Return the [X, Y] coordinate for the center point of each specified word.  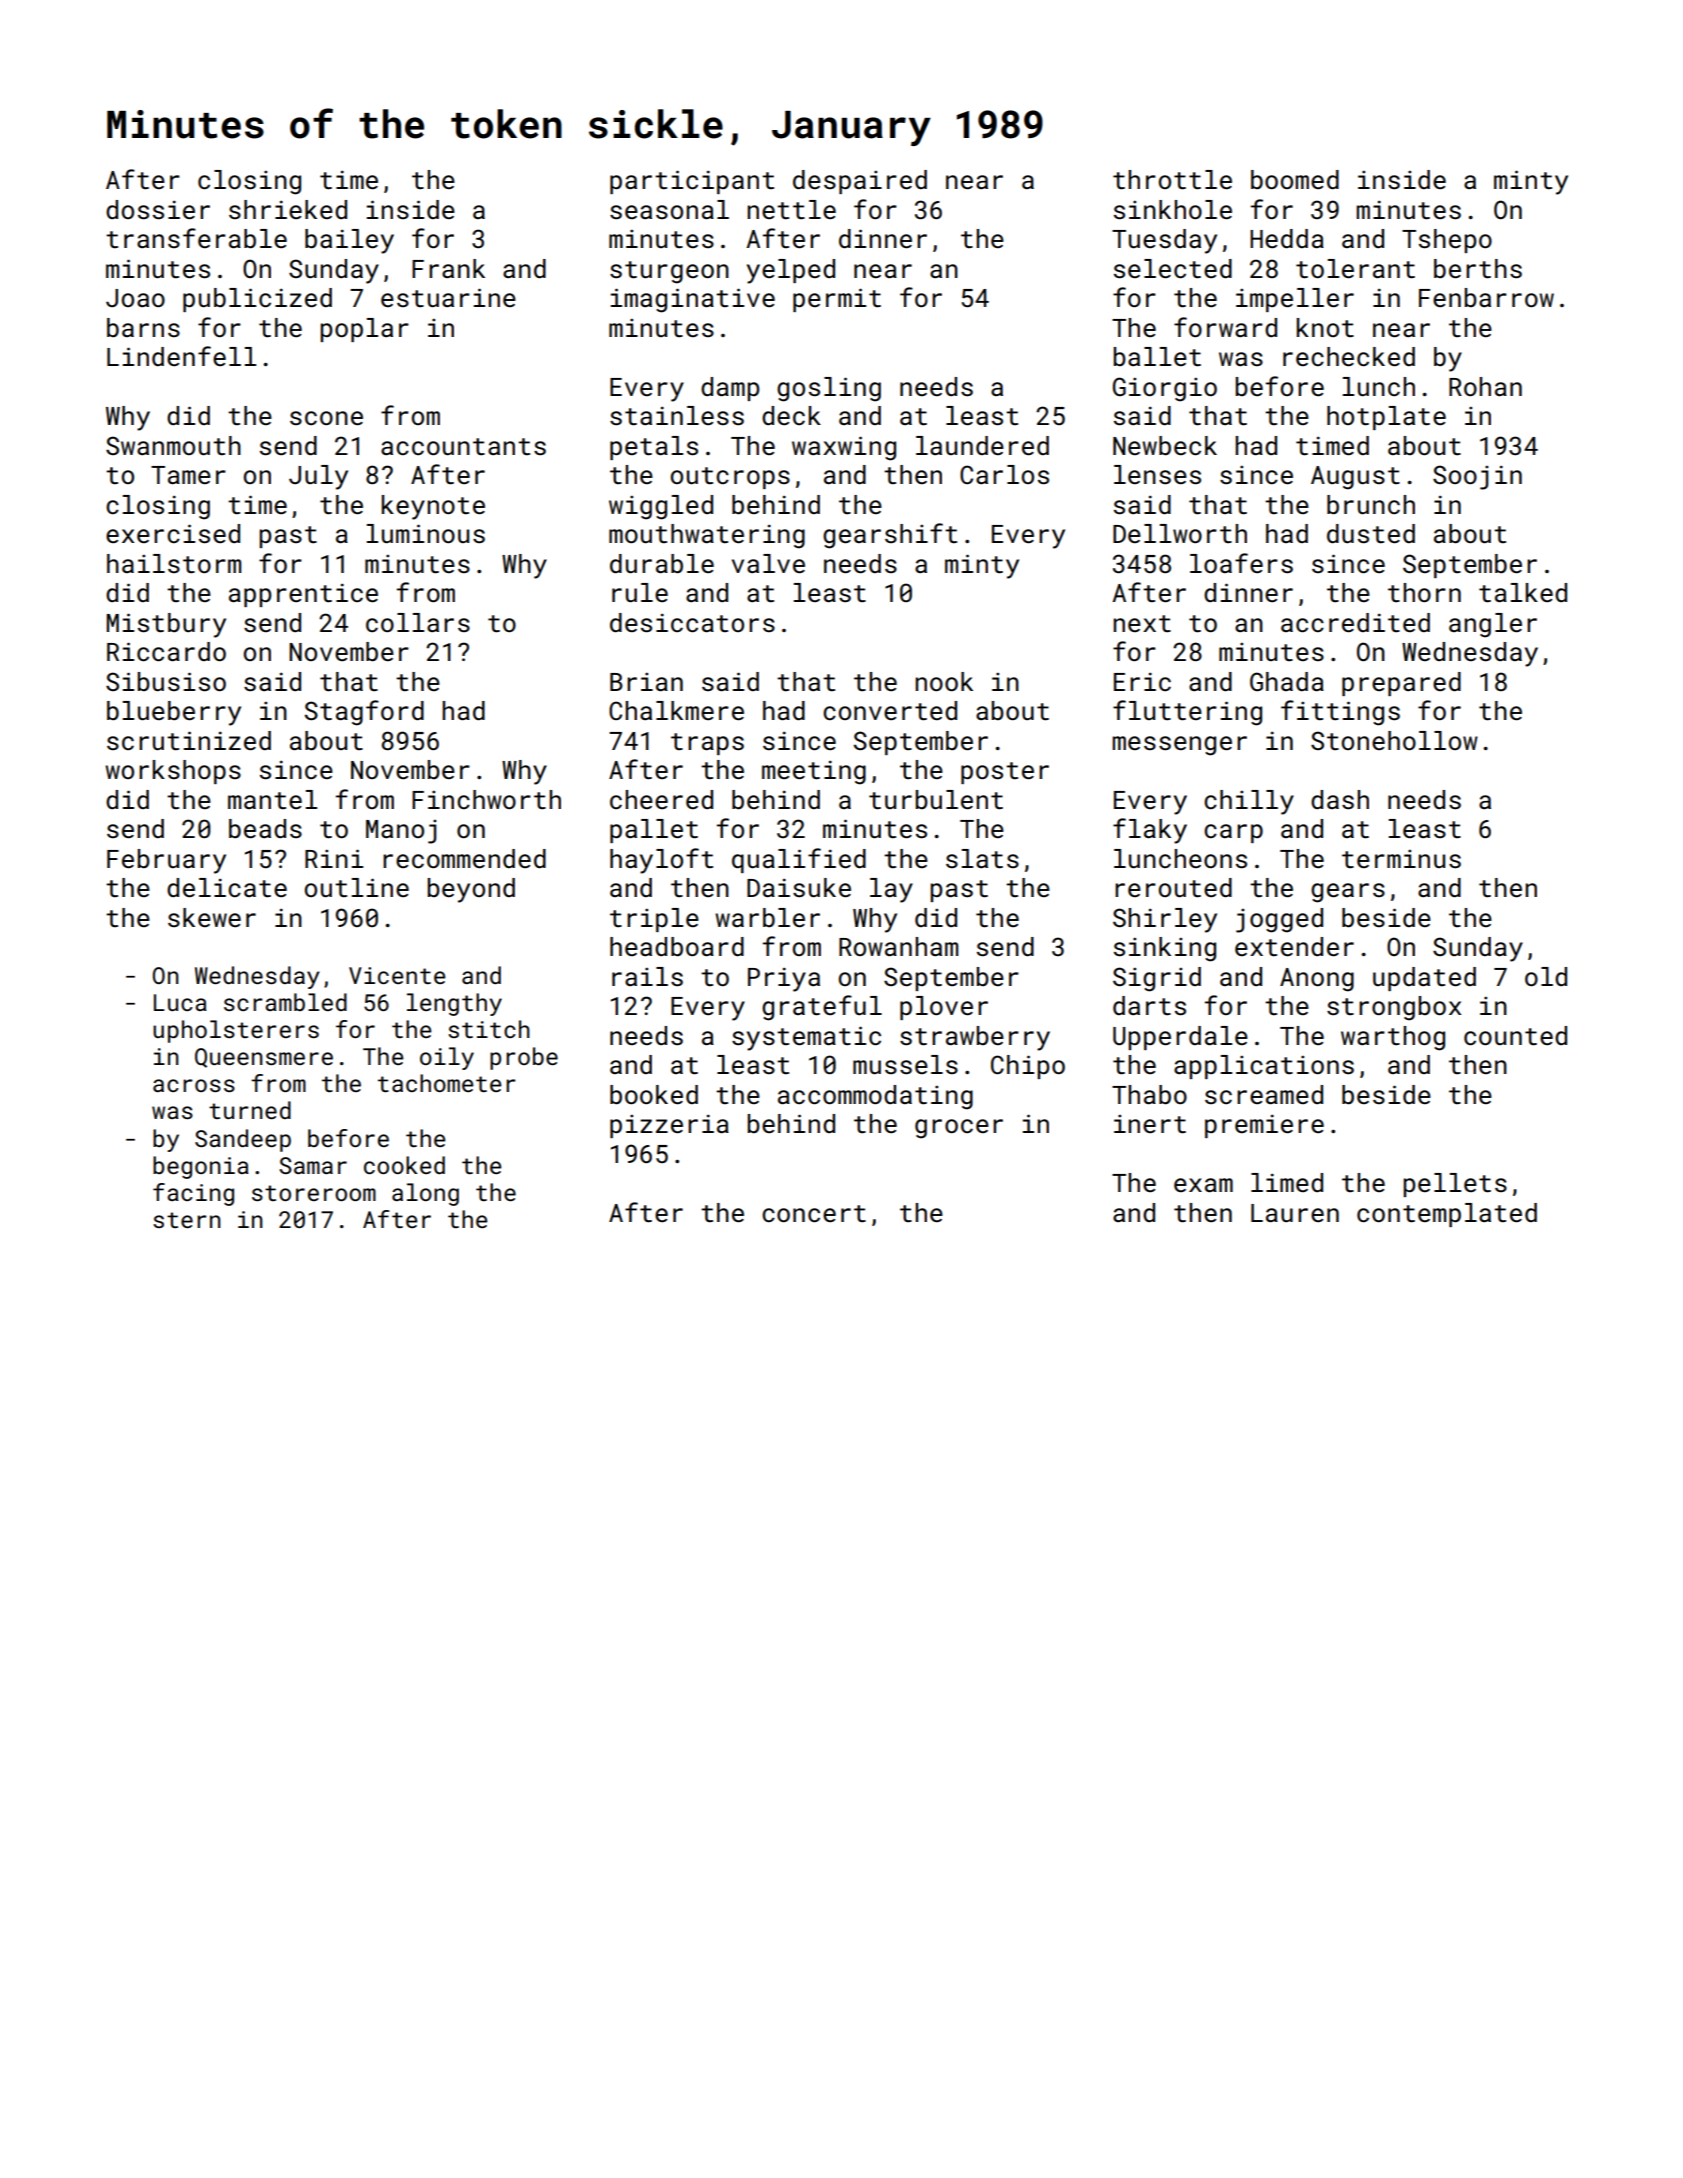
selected [1173, 269]
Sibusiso [166, 682]
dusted [1371, 534]
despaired [860, 182]
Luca [180, 1002]
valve [768, 564]
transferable [196, 238]
